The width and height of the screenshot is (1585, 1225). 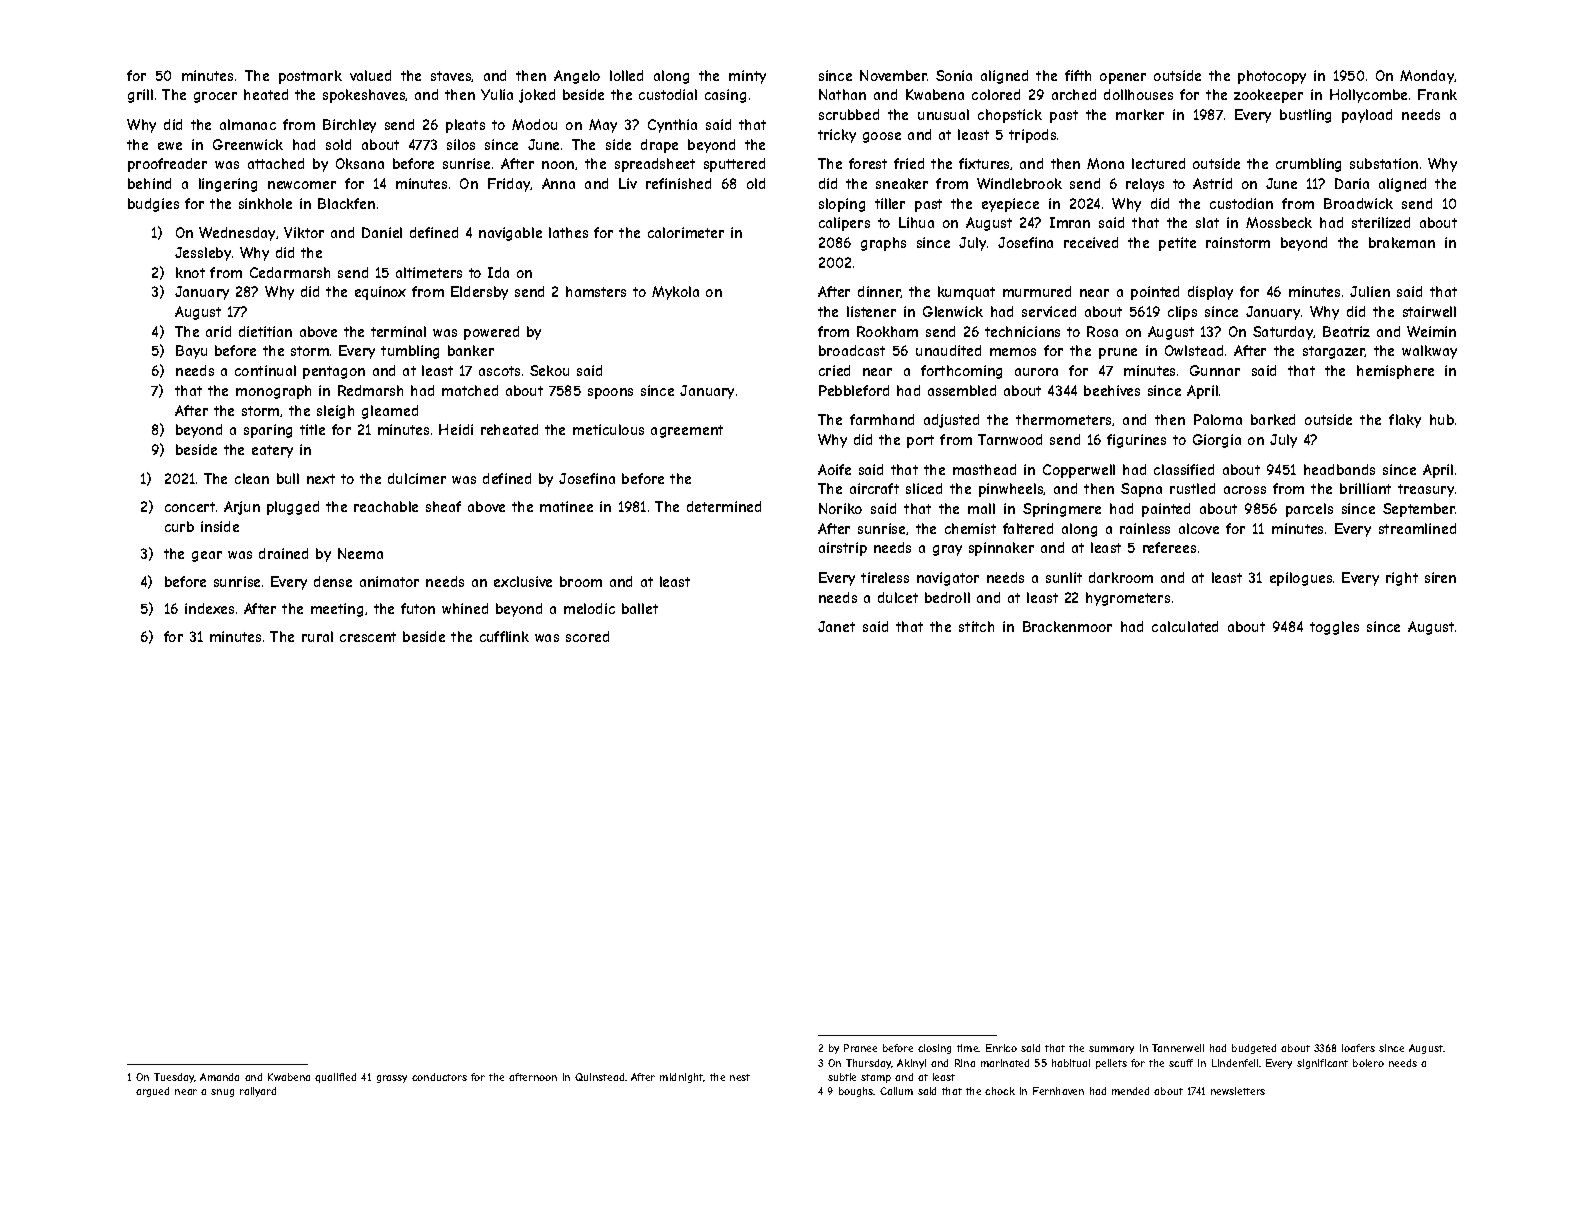 What do you see at coordinates (1130, 1091) in the screenshot?
I see `mended` at bounding box center [1130, 1091].
